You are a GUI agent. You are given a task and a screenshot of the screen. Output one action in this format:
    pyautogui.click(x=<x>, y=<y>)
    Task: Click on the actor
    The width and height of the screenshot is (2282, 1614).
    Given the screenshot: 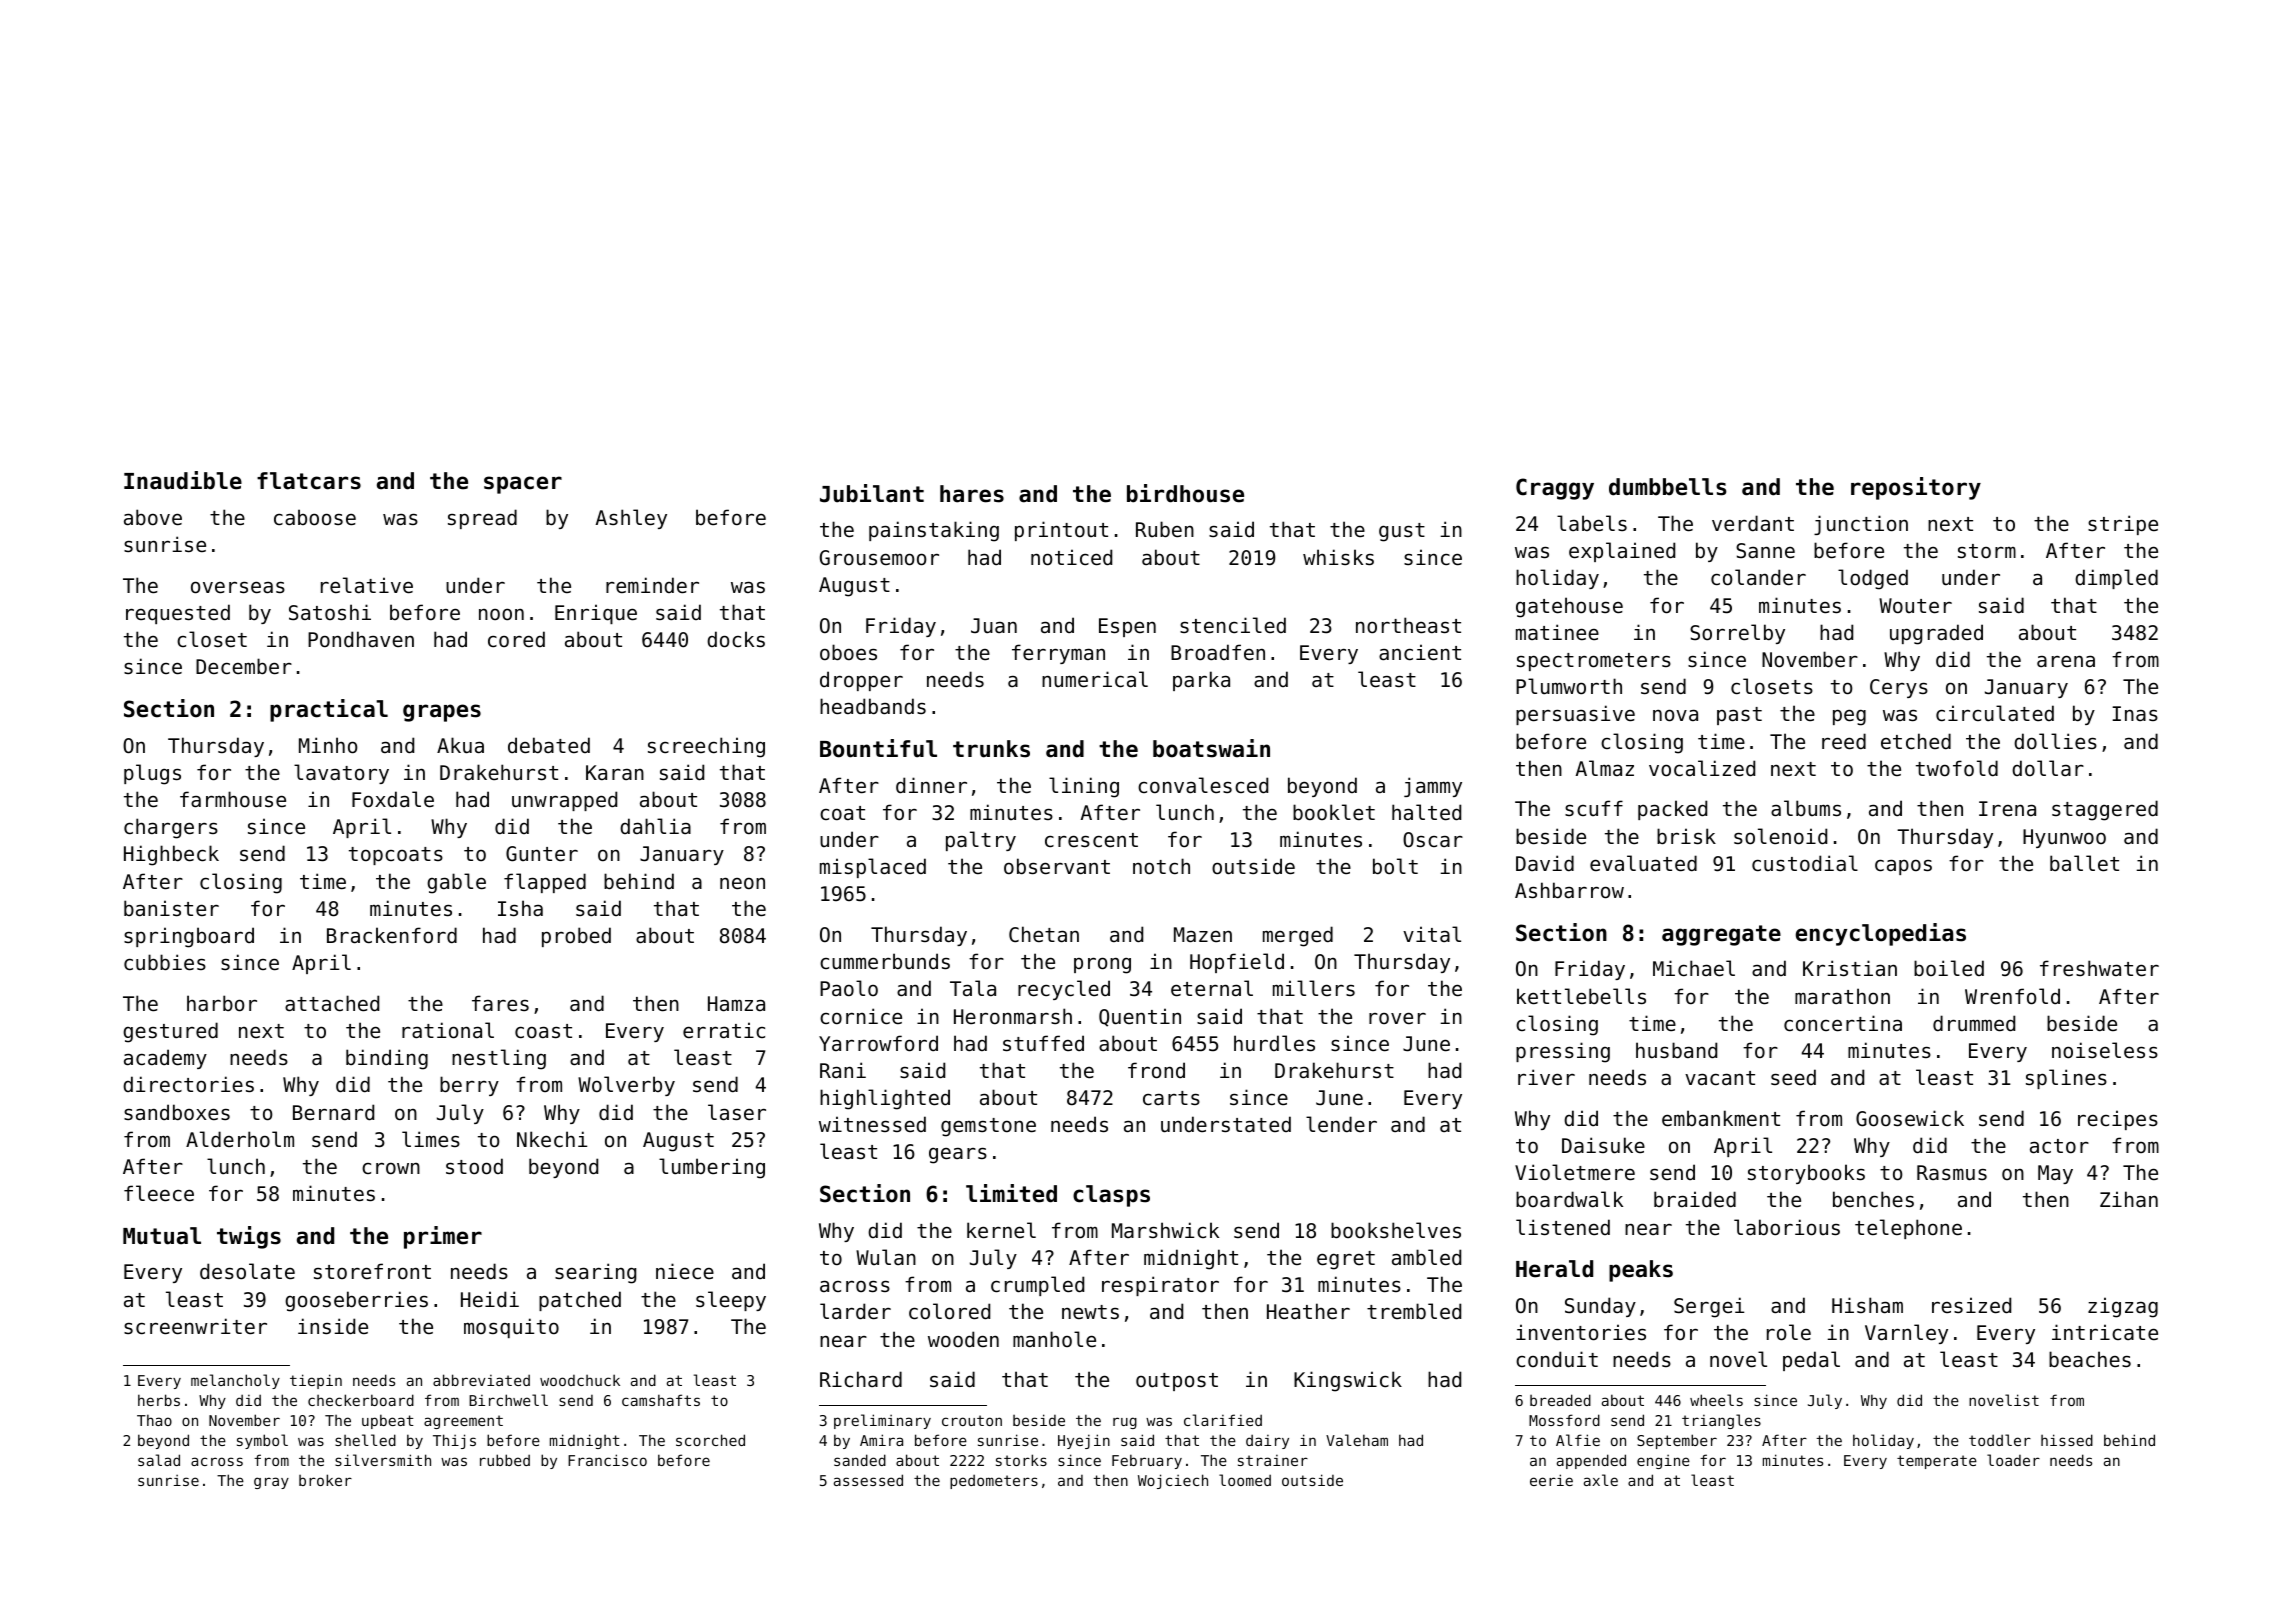 What is the action you would take?
    pyautogui.click(x=2059, y=1146)
